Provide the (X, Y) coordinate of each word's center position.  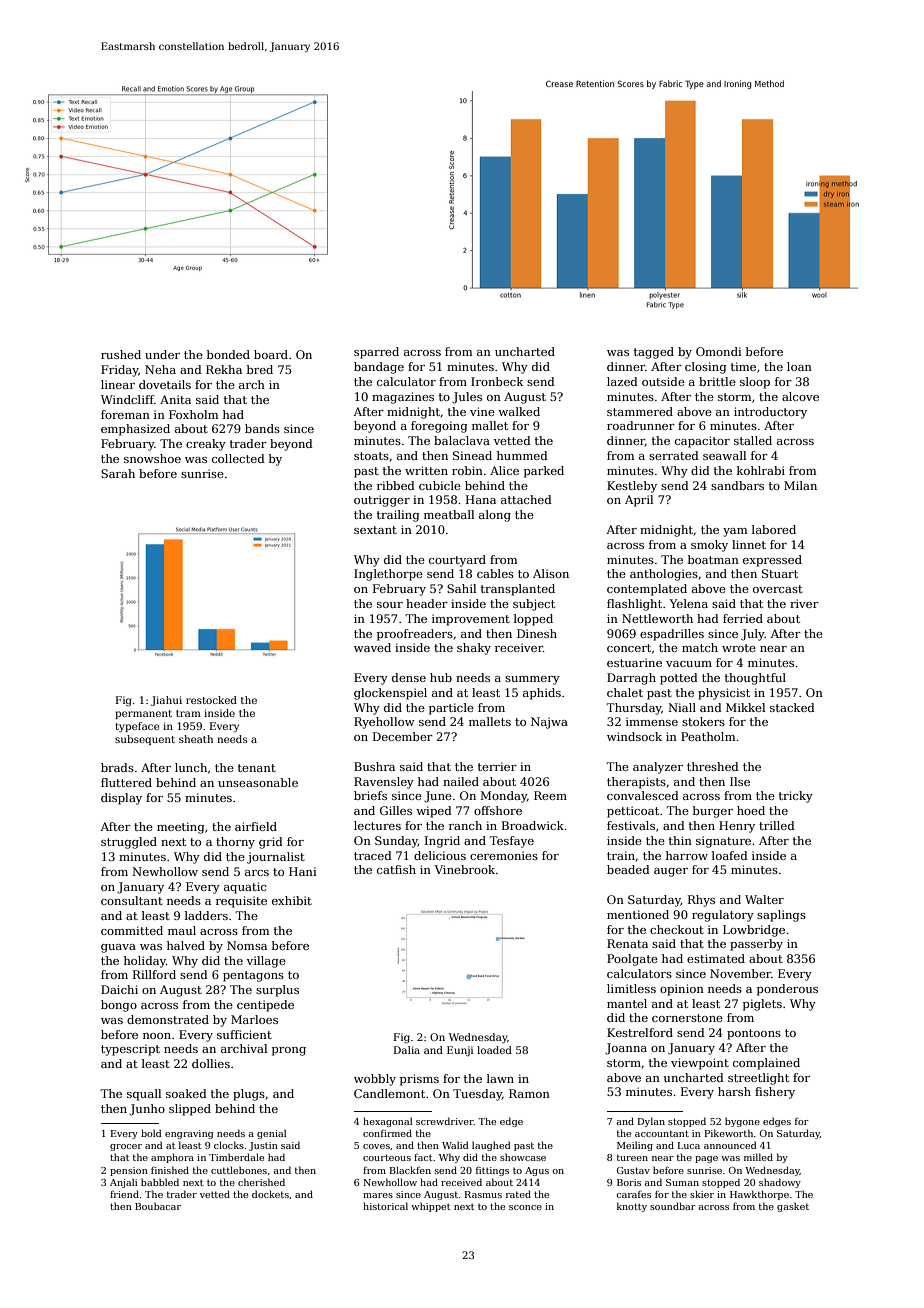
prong (289, 1051)
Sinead (472, 455)
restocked (211, 700)
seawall (724, 455)
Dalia (407, 1050)
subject (534, 605)
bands (262, 428)
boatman (713, 559)
